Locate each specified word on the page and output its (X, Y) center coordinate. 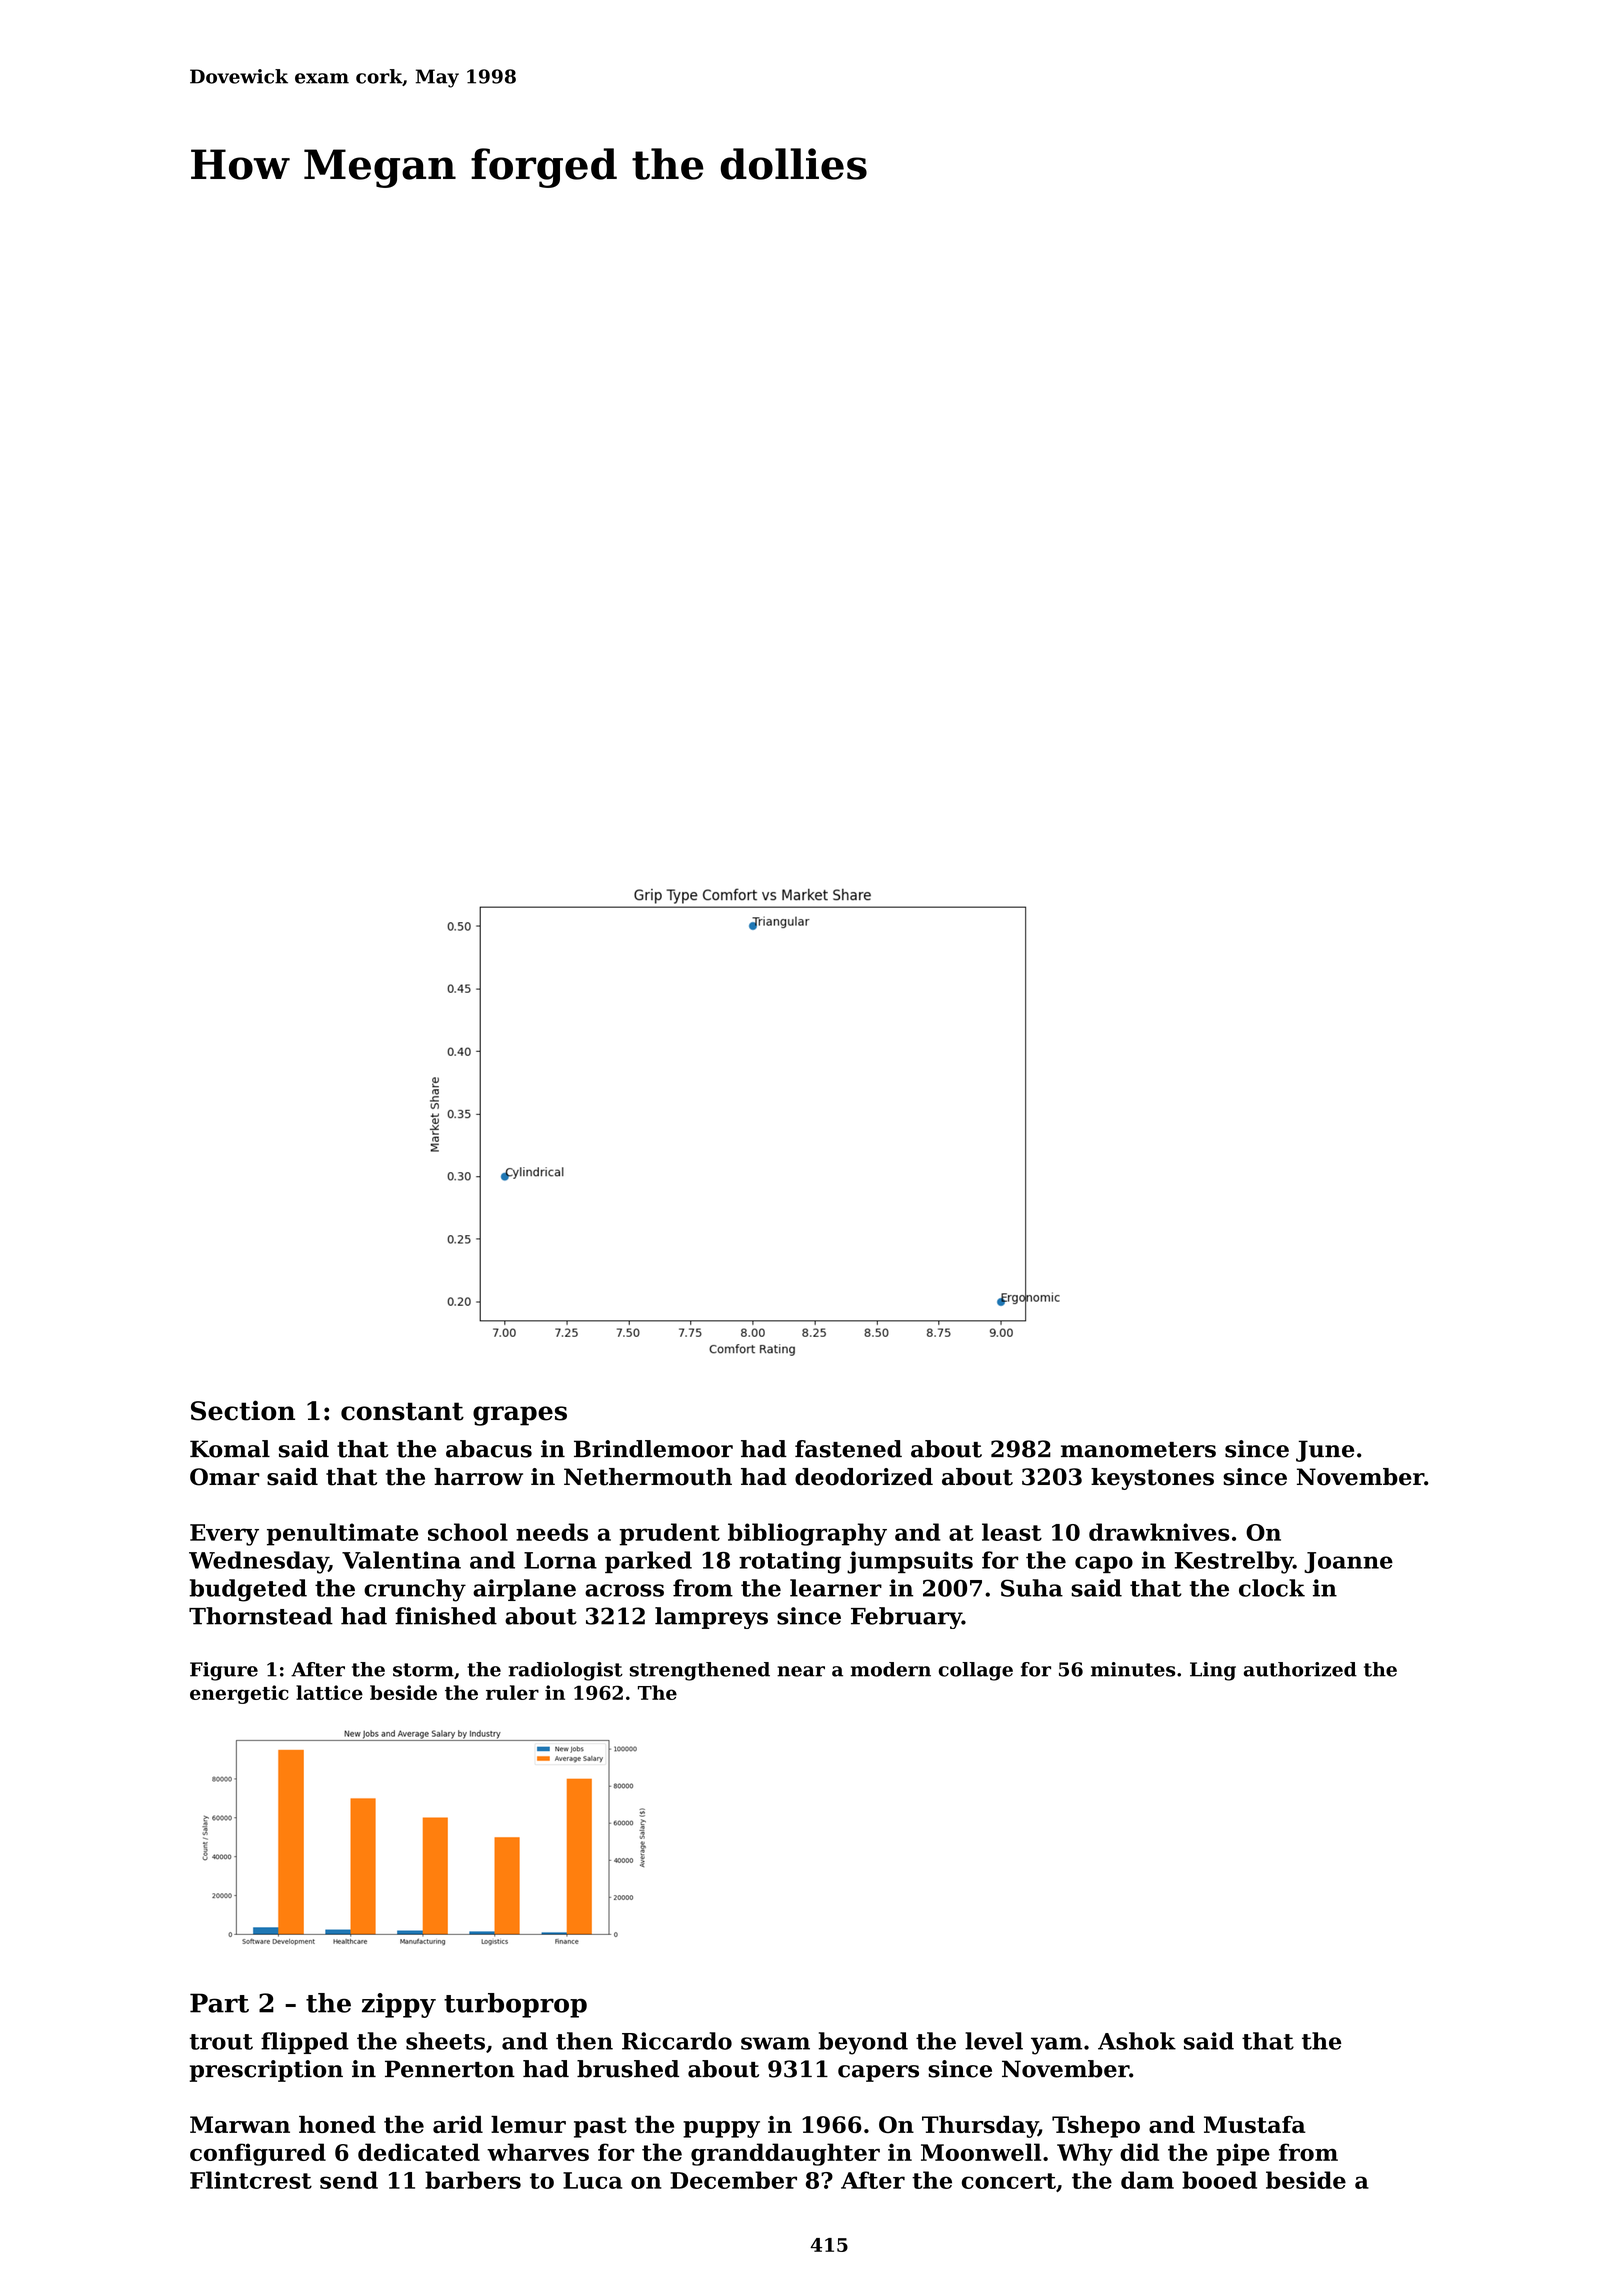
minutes (1133, 1669)
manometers (1138, 1450)
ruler (512, 1692)
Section (243, 1410)
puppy (721, 2129)
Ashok (1137, 2041)
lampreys (711, 1618)
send (349, 2180)
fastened (848, 1449)
